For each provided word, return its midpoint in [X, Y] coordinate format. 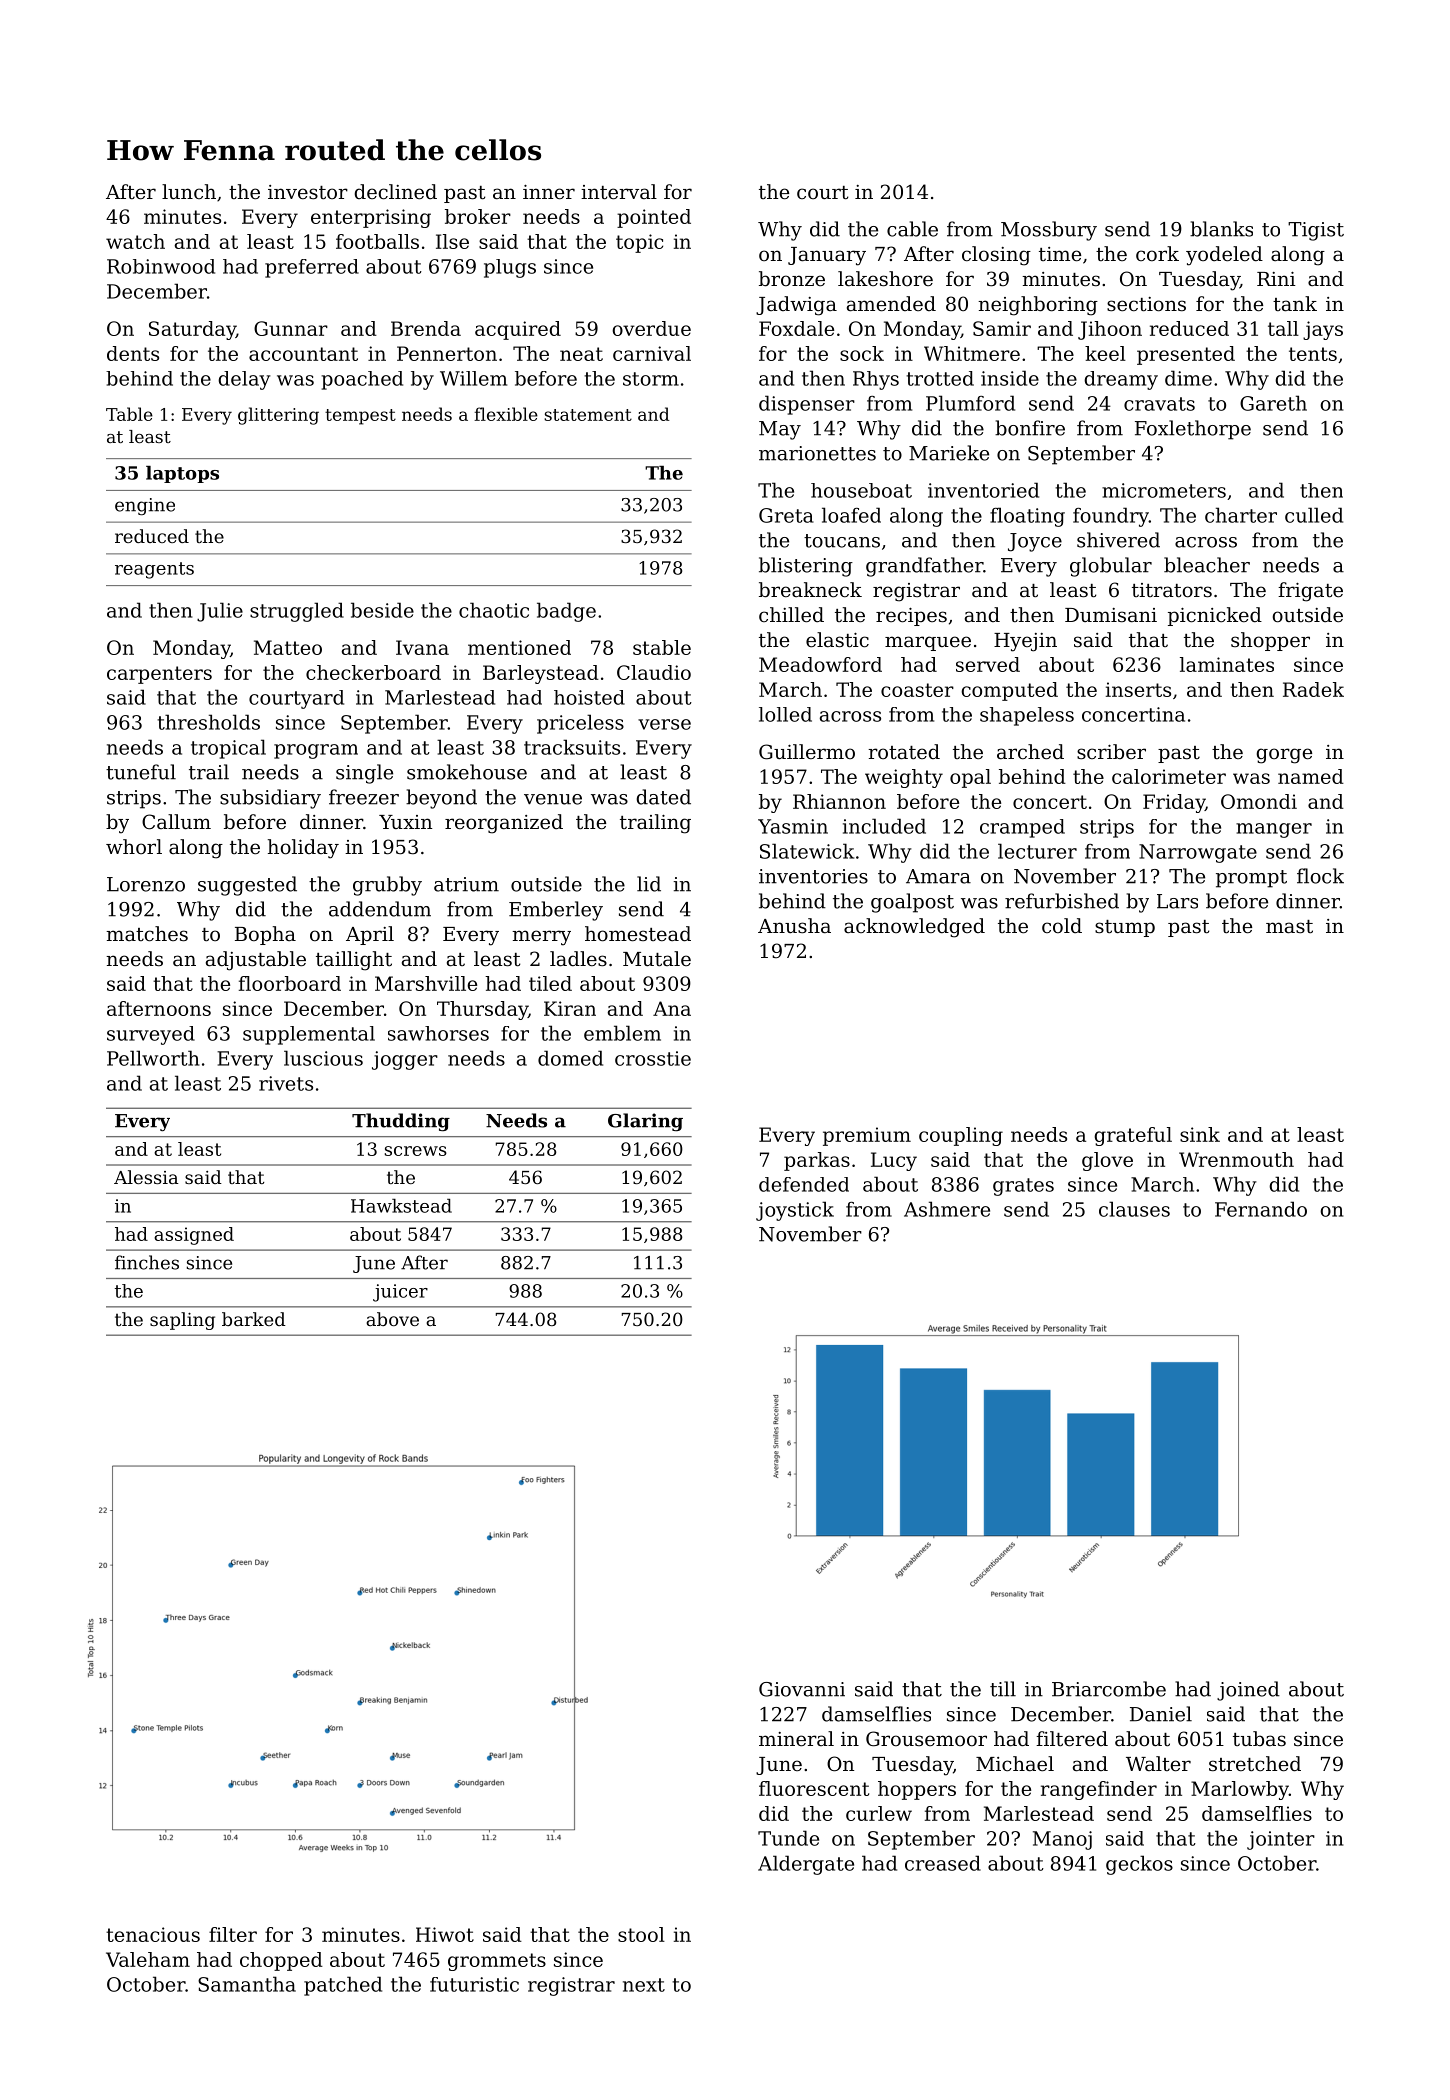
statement [588, 415]
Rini [1276, 279]
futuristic [474, 1984]
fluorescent [814, 1788]
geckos [1139, 1865]
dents [133, 353]
